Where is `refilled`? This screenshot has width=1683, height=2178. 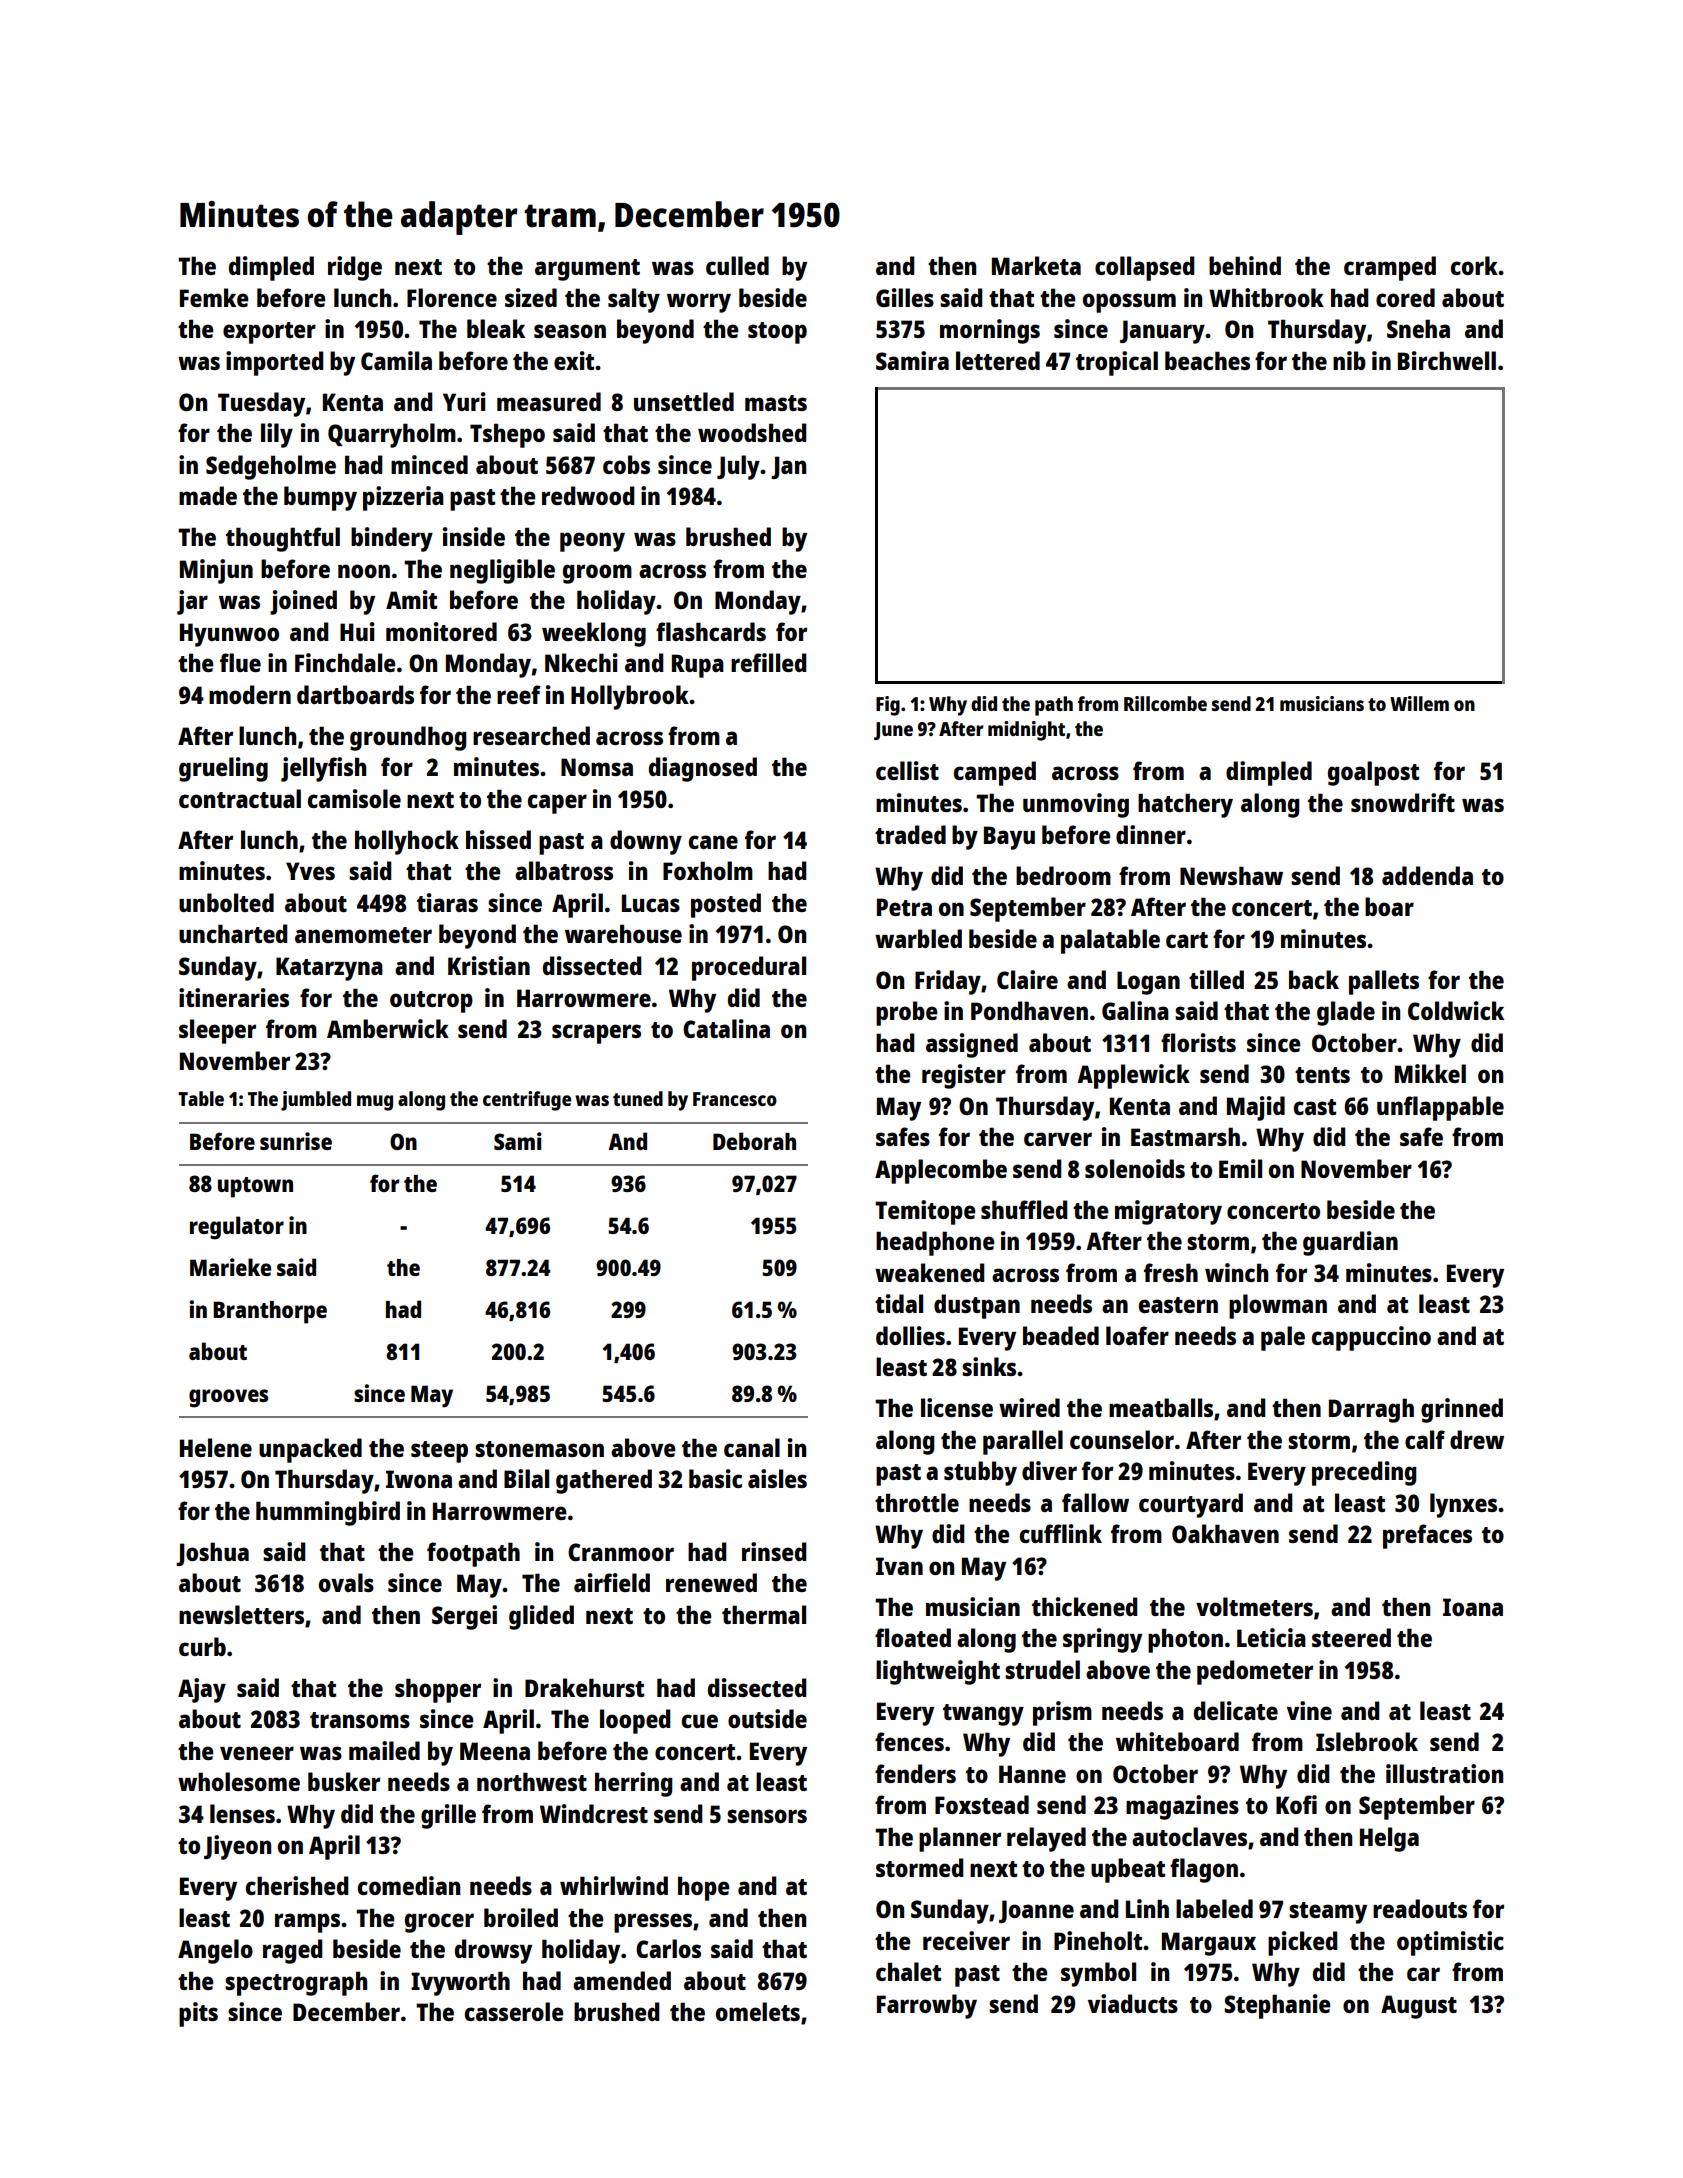
refilled is located at coordinates (768, 662).
